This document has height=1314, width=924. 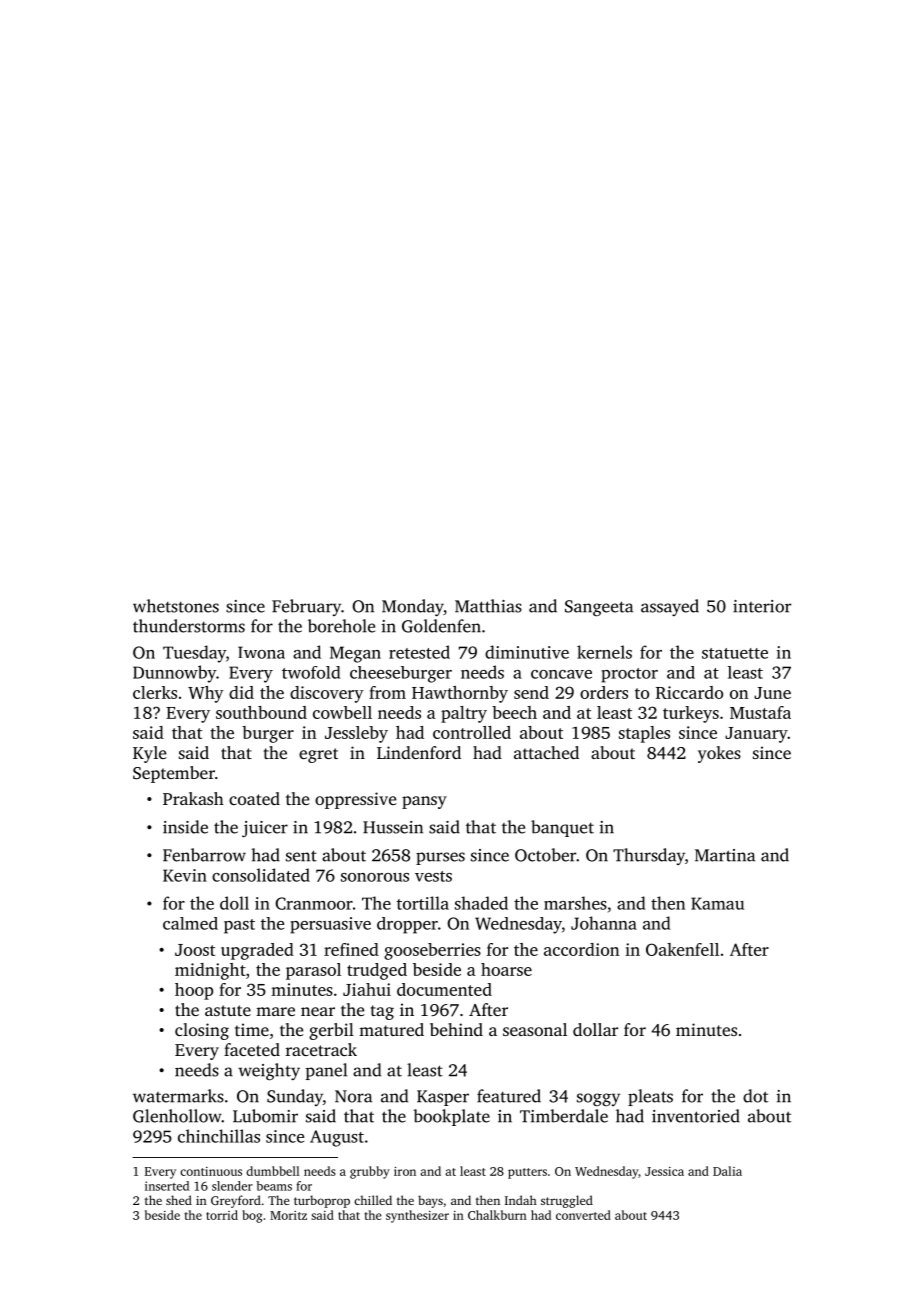 I want to click on astute, so click(x=228, y=1010).
